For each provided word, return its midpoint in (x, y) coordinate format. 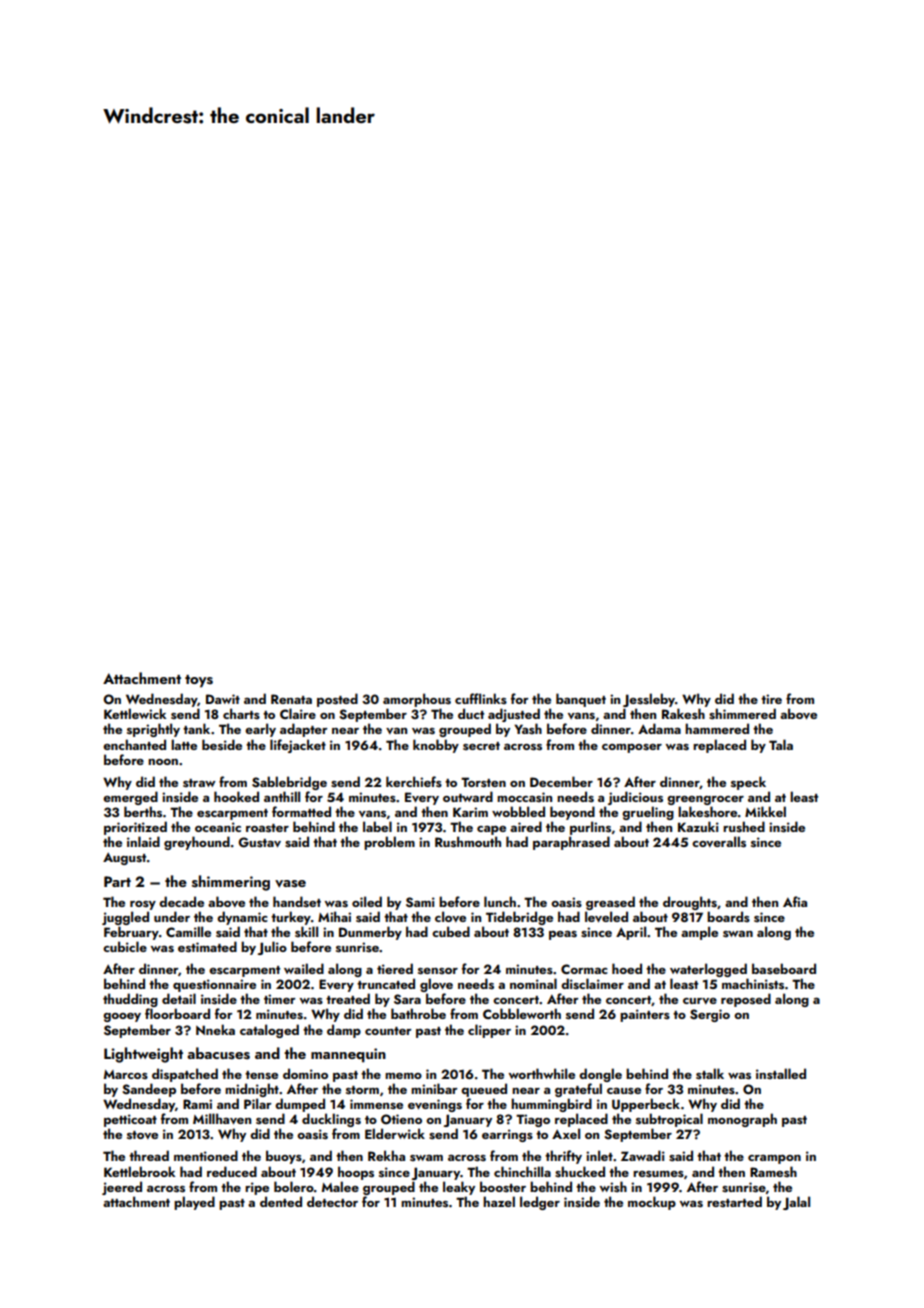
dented (281, 1201)
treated (348, 998)
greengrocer (705, 800)
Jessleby (649, 700)
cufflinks (481, 698)
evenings (435, 1105)
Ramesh (773, 1171)
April (631, 933)
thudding (130, 1000)
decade (181, 901)
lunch (500, 901)
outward (468, 796)
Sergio (710, 1015)
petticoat (130, 1120)
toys (199, 681)
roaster (267, 828)
